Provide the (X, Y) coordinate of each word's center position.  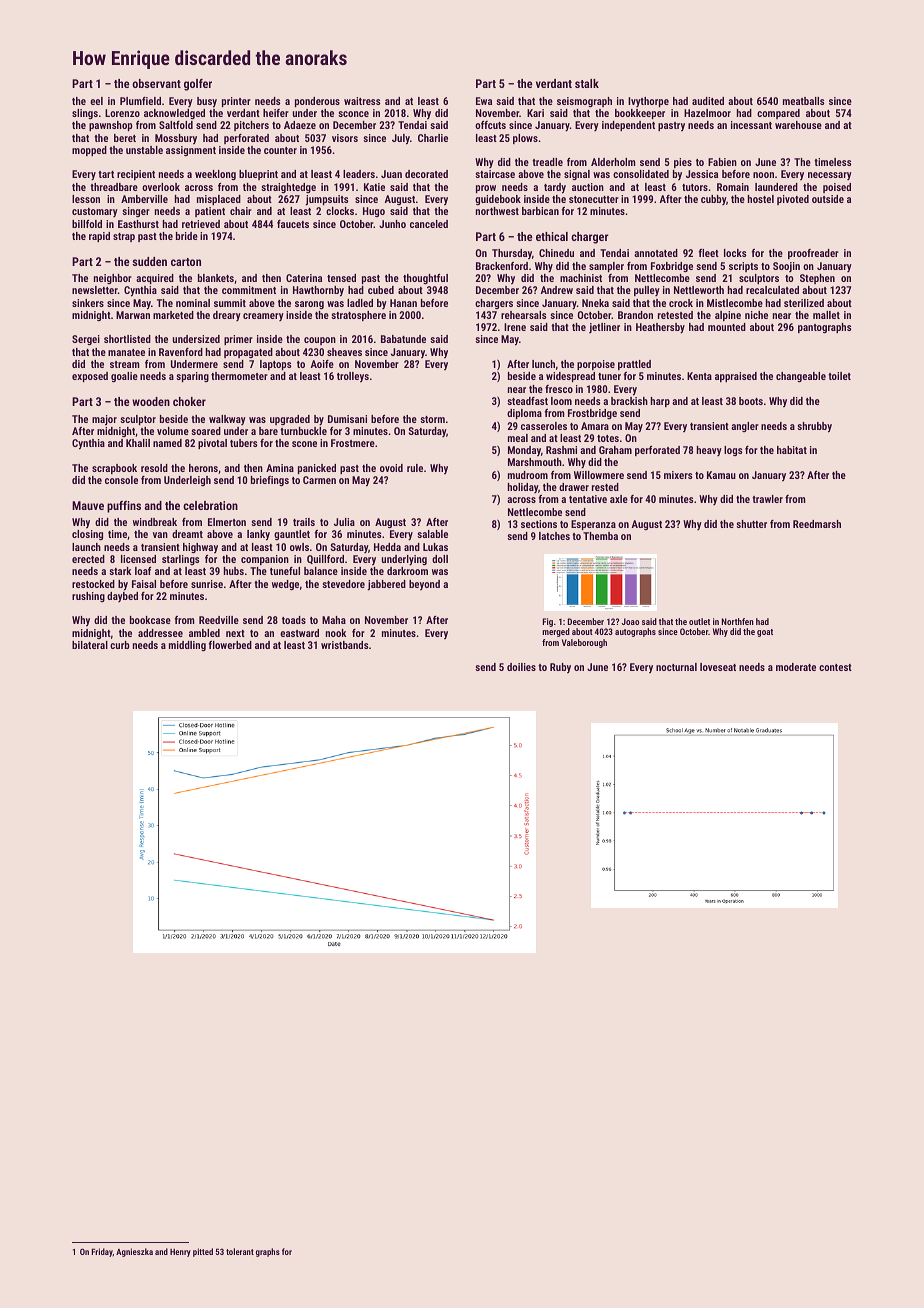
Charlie (433, 138)
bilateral (90, 645)
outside (828, 199)
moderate (796, 667)
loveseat (718, 667)
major (104, 420)
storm (432, 419)
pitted (203, 1252)
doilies (521, 667)
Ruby (560, 668)
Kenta (699, 376)
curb (120, 645)
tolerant (240, 1251)
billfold (87, 224)
